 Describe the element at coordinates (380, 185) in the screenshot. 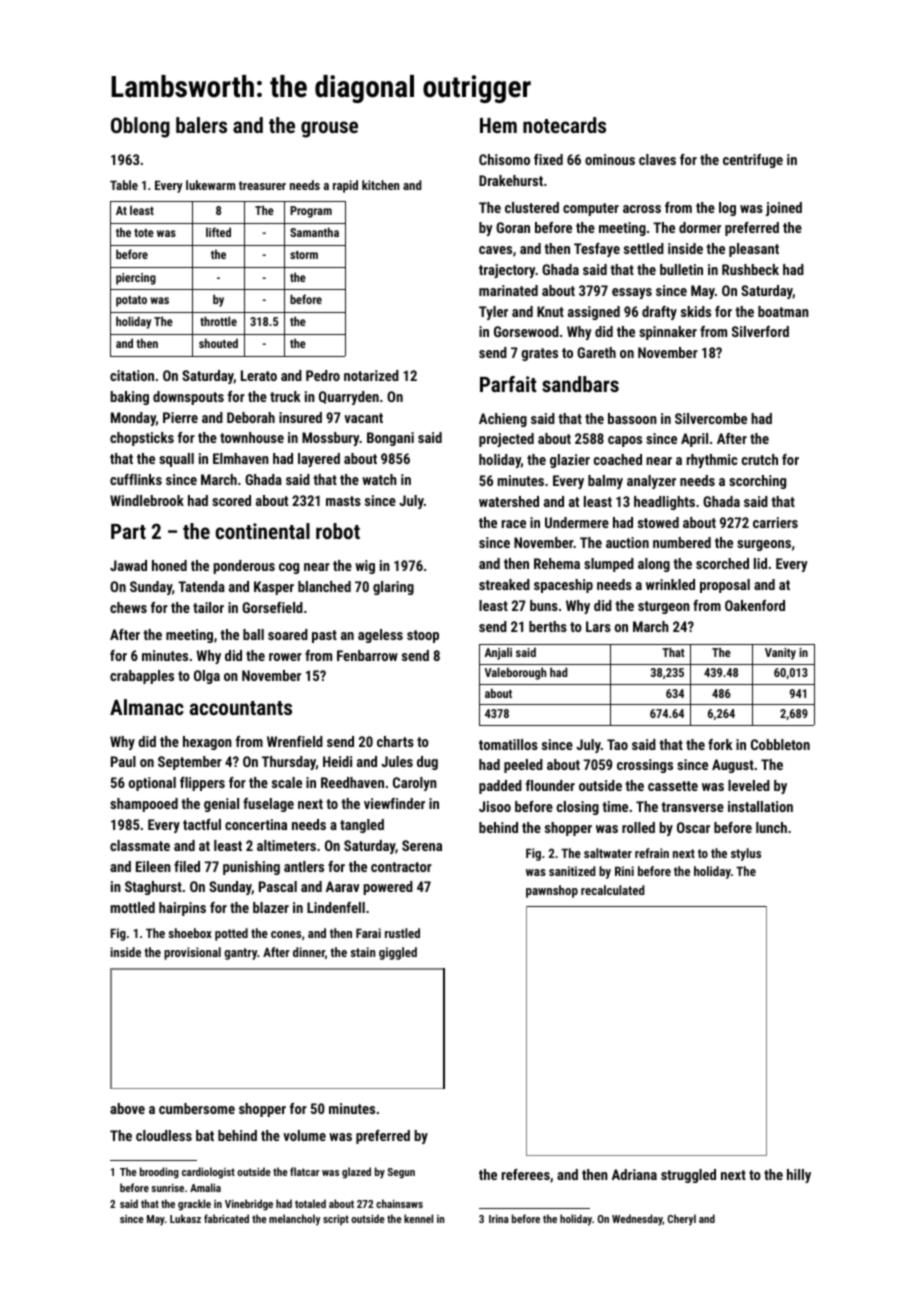

I see `kitchen` at that location.
